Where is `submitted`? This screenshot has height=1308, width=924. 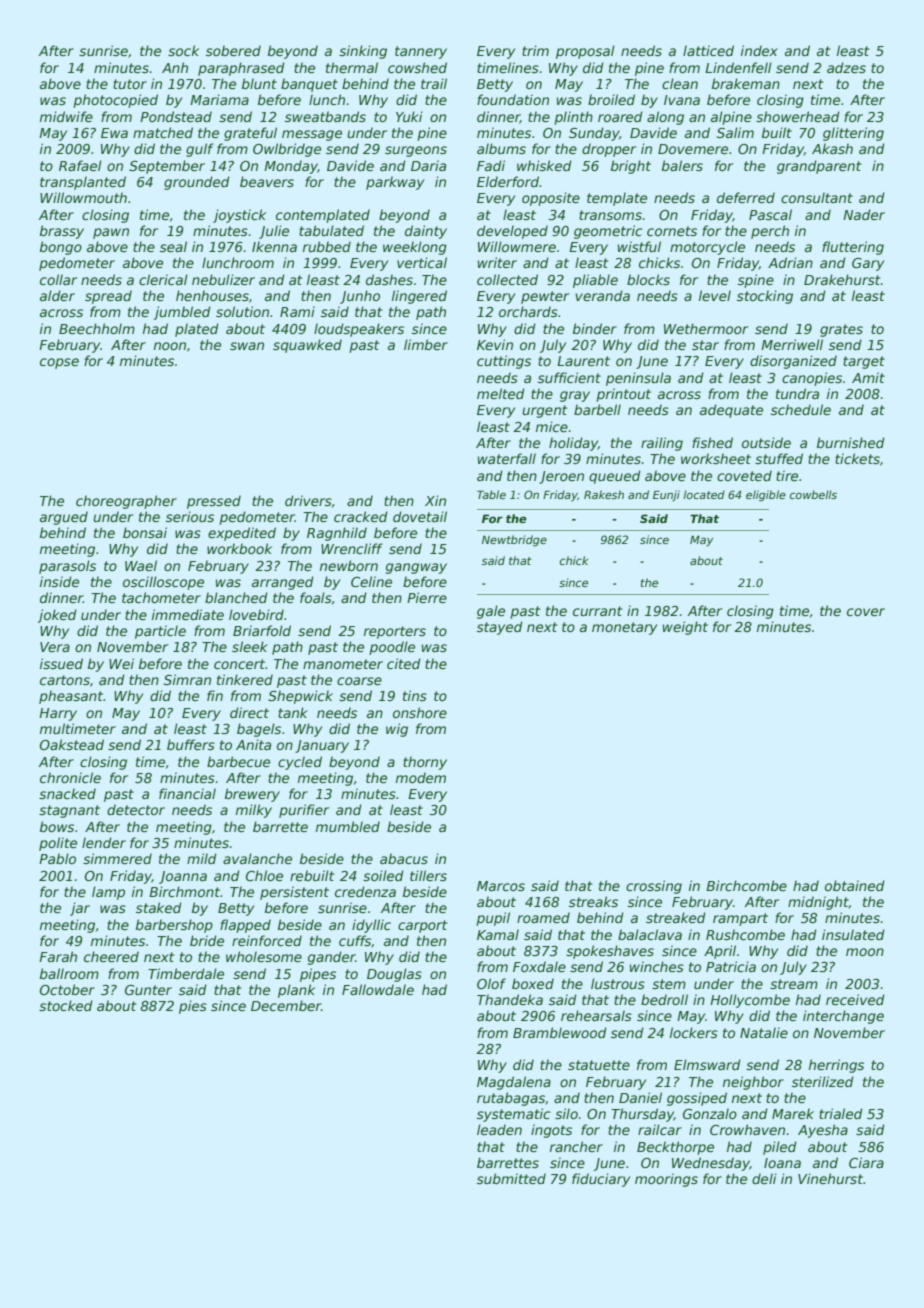
submitted is located at coordinates (511, 1178).
